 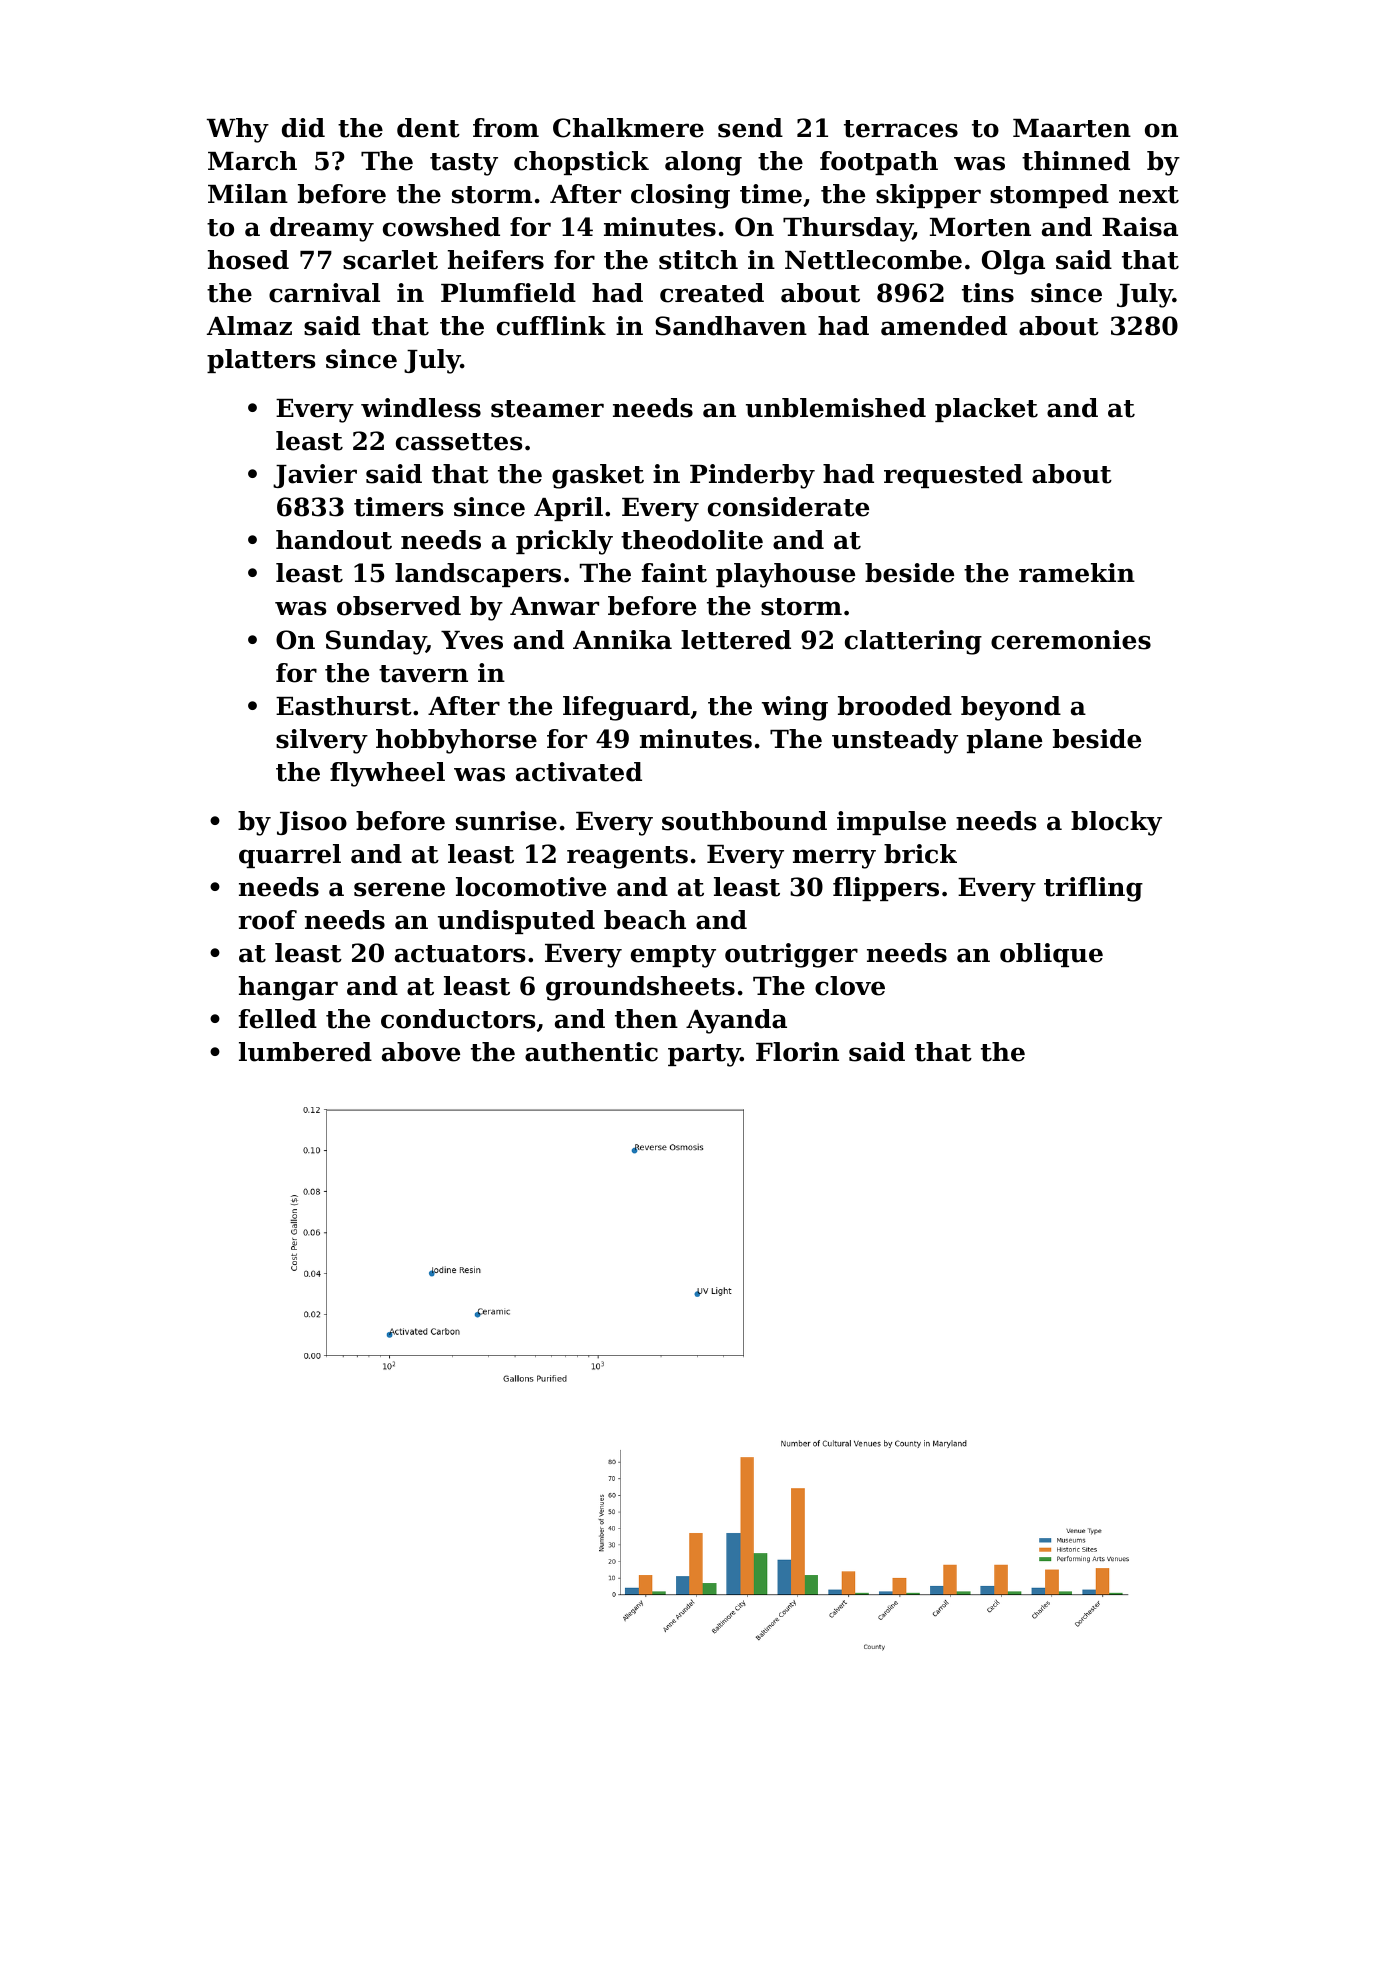 What do you see at coordinates (1004, 741) in the document?
I see `plane` at bounding box center [1004, 741].
